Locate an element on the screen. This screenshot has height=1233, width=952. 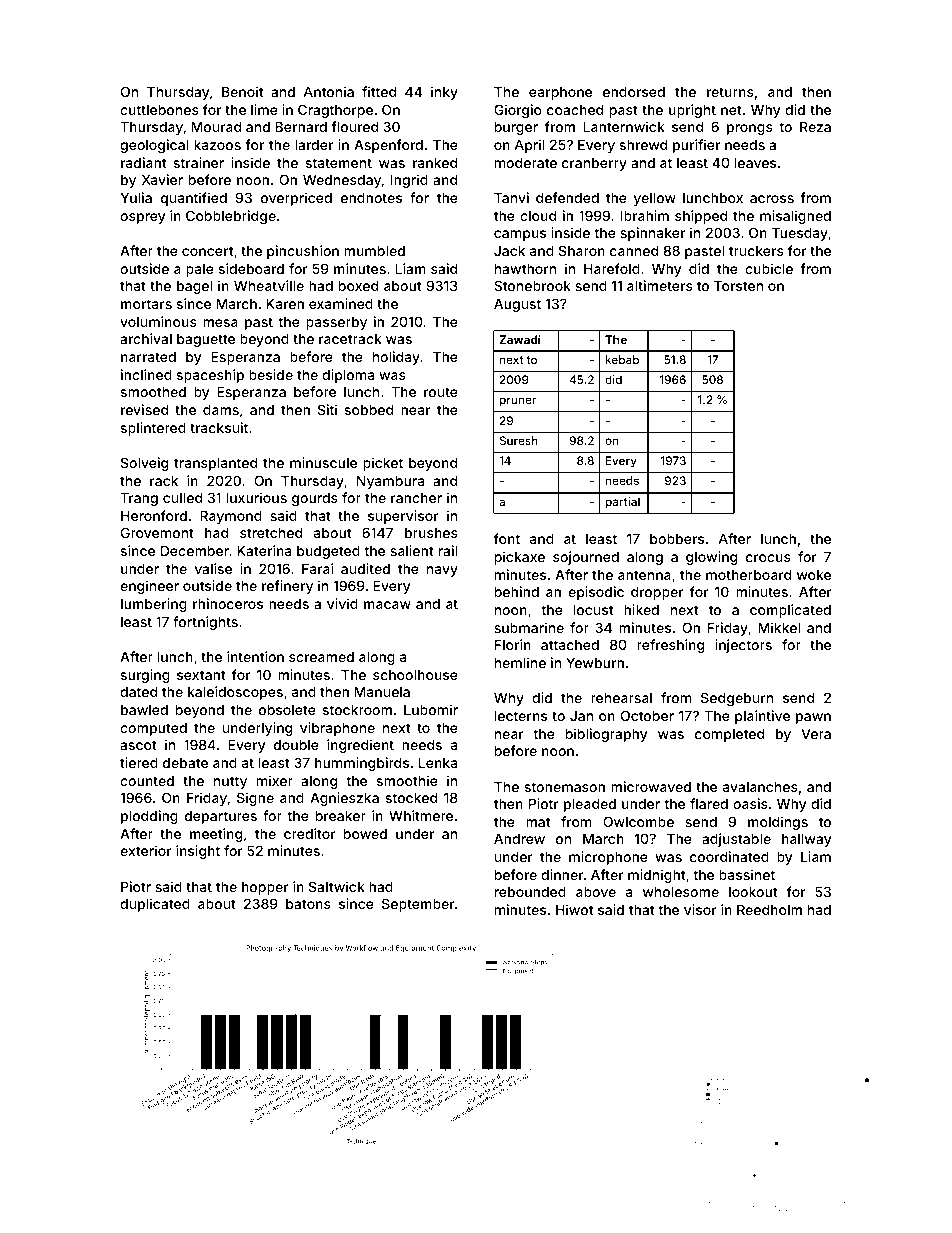
Reedholm is located at coordinates (769, 910).
